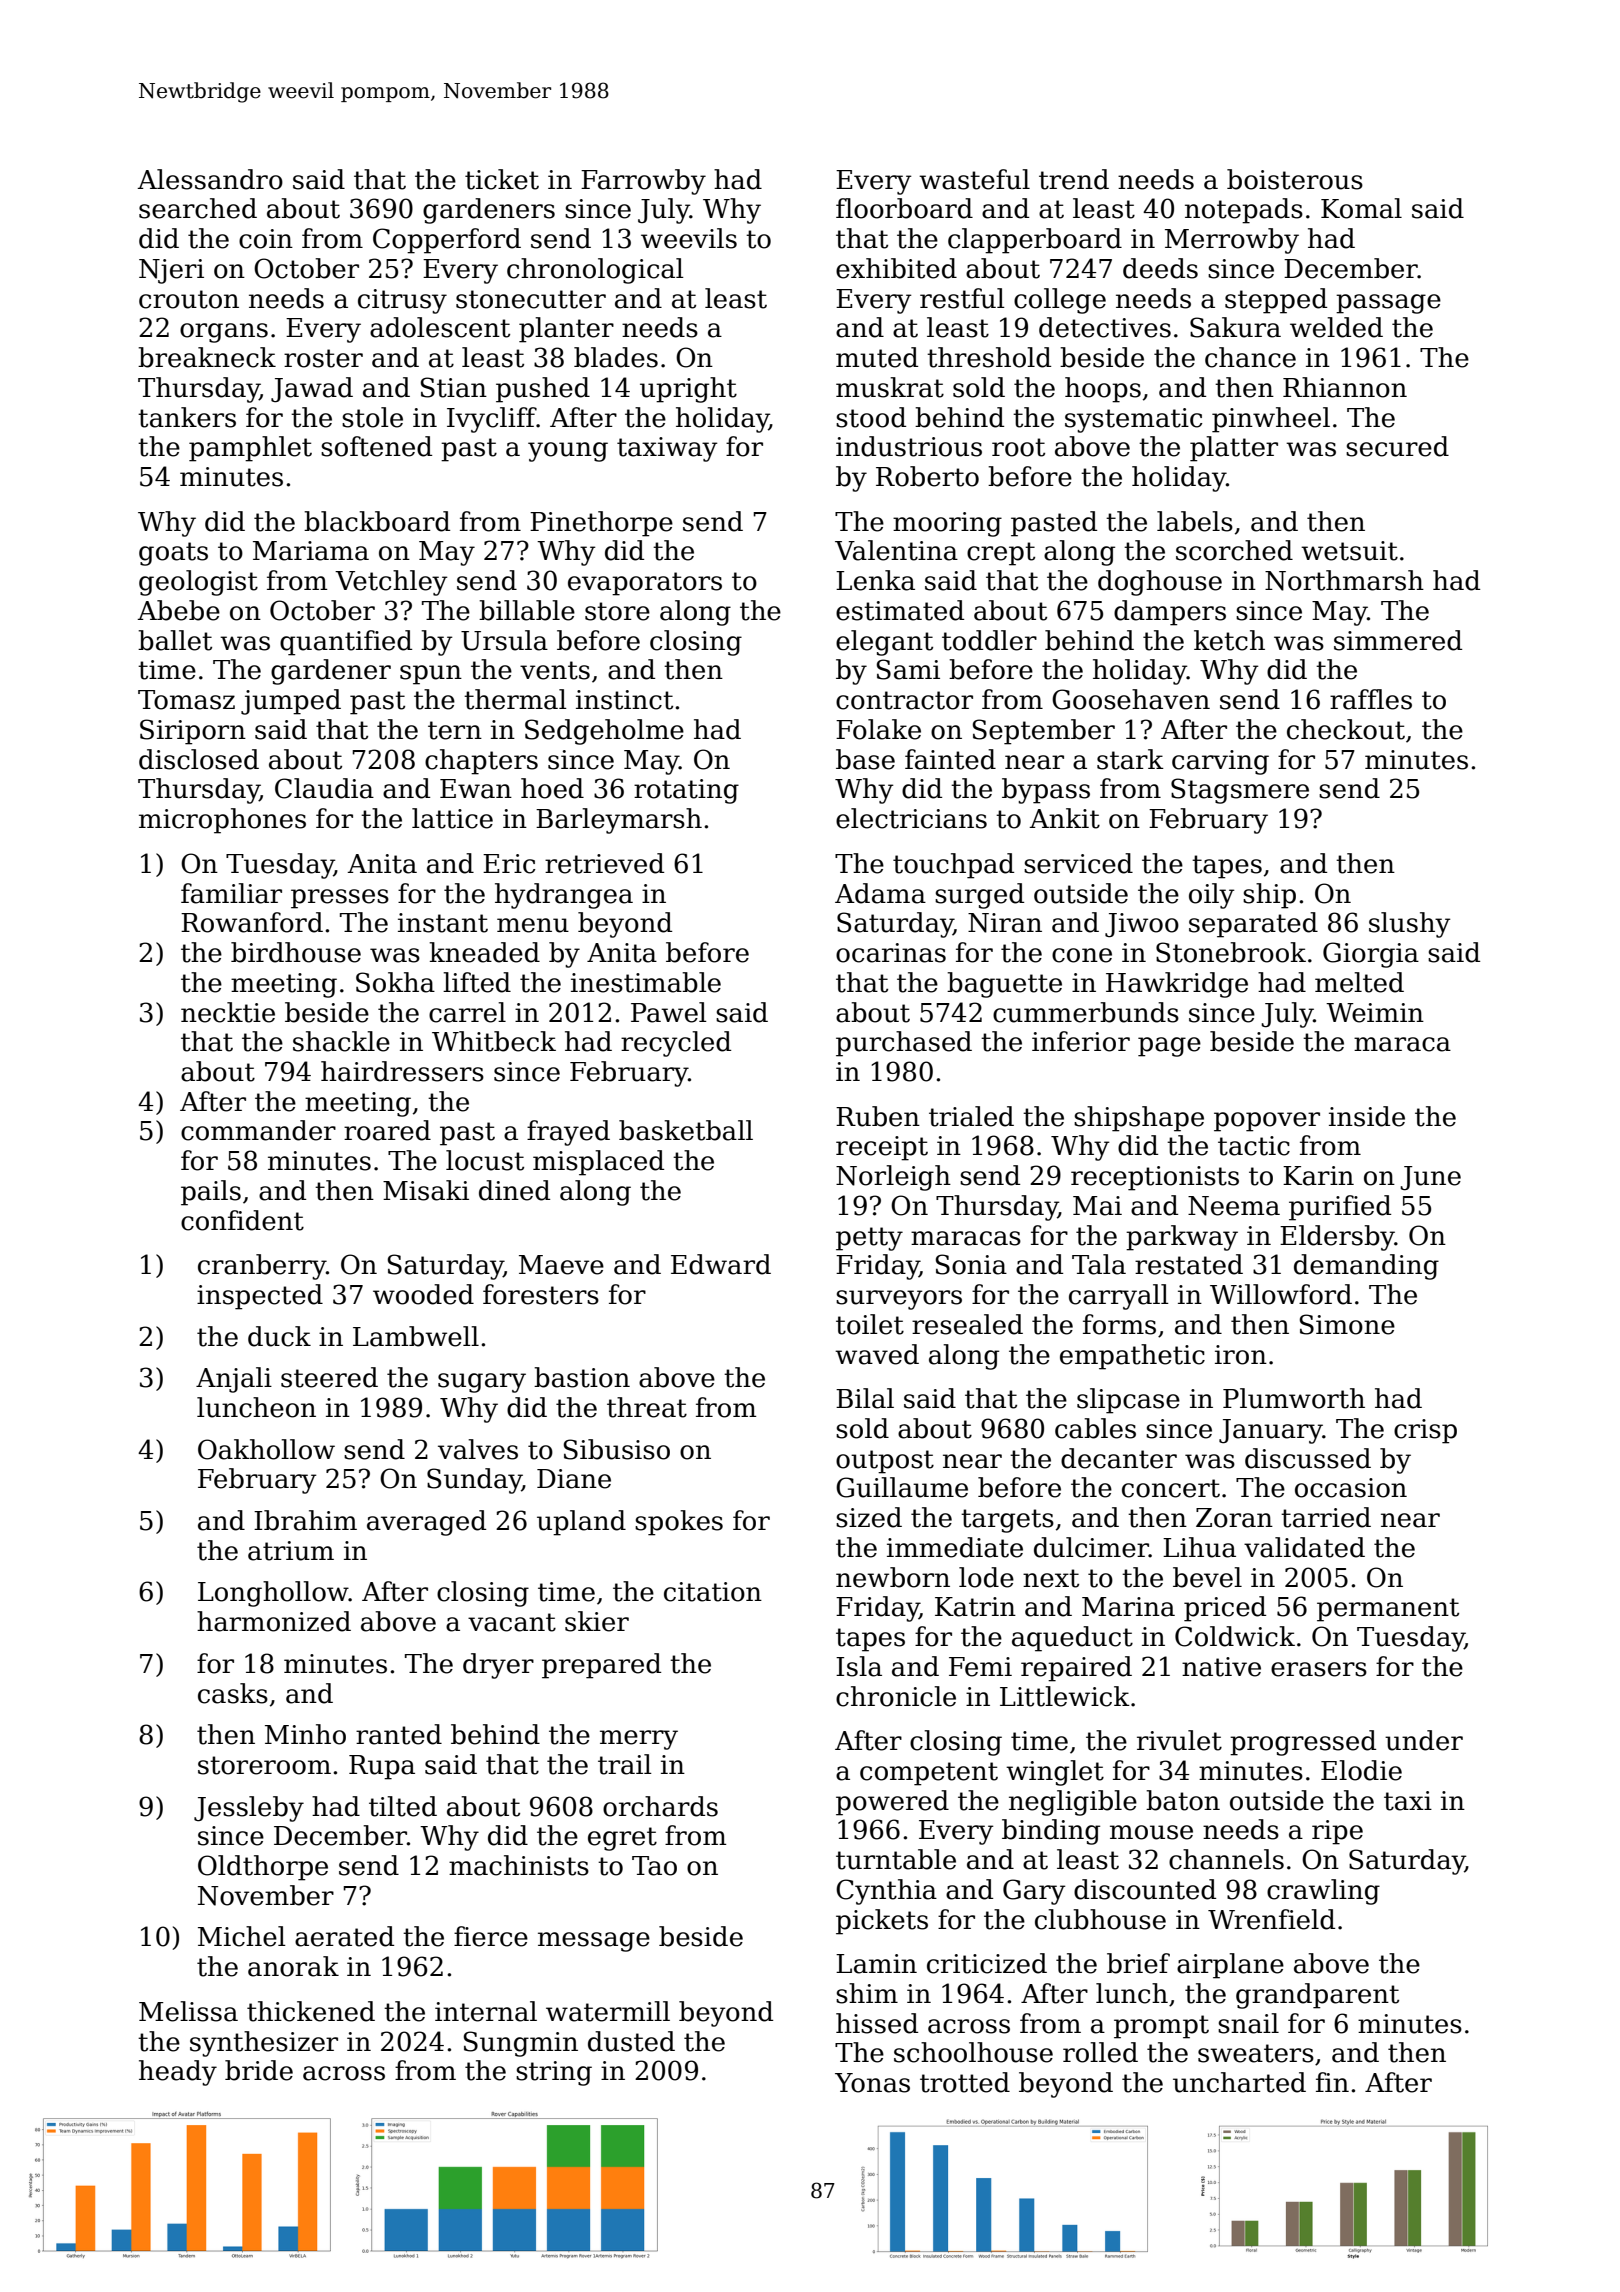 The height and width of the page is (2292, 1620). What do you see at coordinates (1160, 583) in the page?
I see `doghouse` at bounding box center [1160, 583].
